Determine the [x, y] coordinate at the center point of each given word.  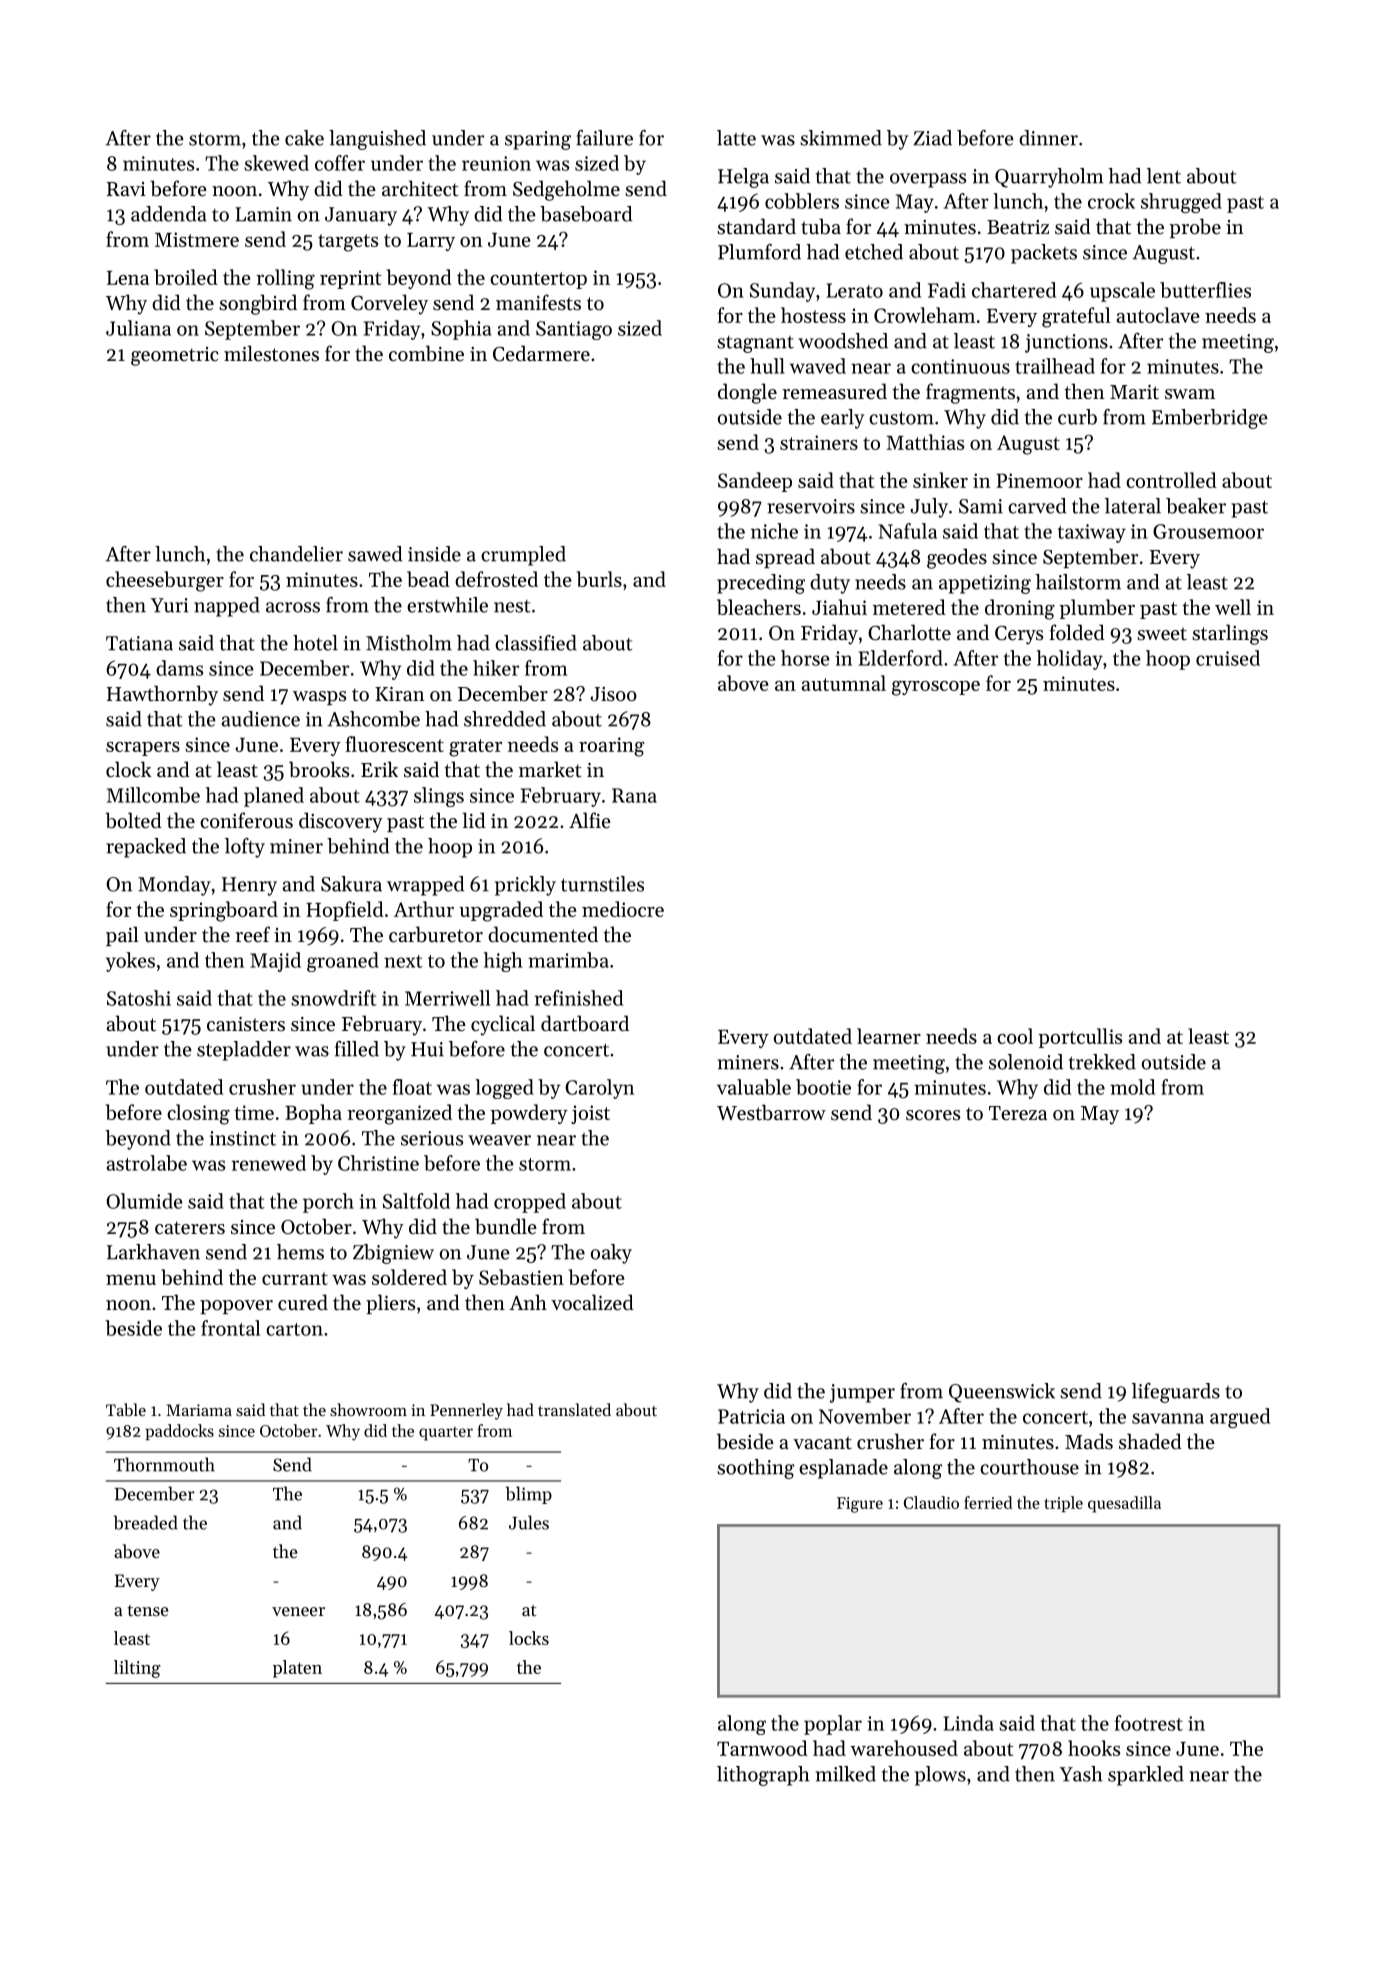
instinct [243, 1138]
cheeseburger [165, 581]
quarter [446, 1434]
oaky [611, 1254]
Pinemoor [1039, 480]
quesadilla [1124, 1504]
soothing [756, 1469]
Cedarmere [541, 353]
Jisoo [613, 694]
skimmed [841, 138]
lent [1164, 176]
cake [304, 138]
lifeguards [1176, 1393]
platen [297, 1669]
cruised [1228, 658]
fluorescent [394, 744]
